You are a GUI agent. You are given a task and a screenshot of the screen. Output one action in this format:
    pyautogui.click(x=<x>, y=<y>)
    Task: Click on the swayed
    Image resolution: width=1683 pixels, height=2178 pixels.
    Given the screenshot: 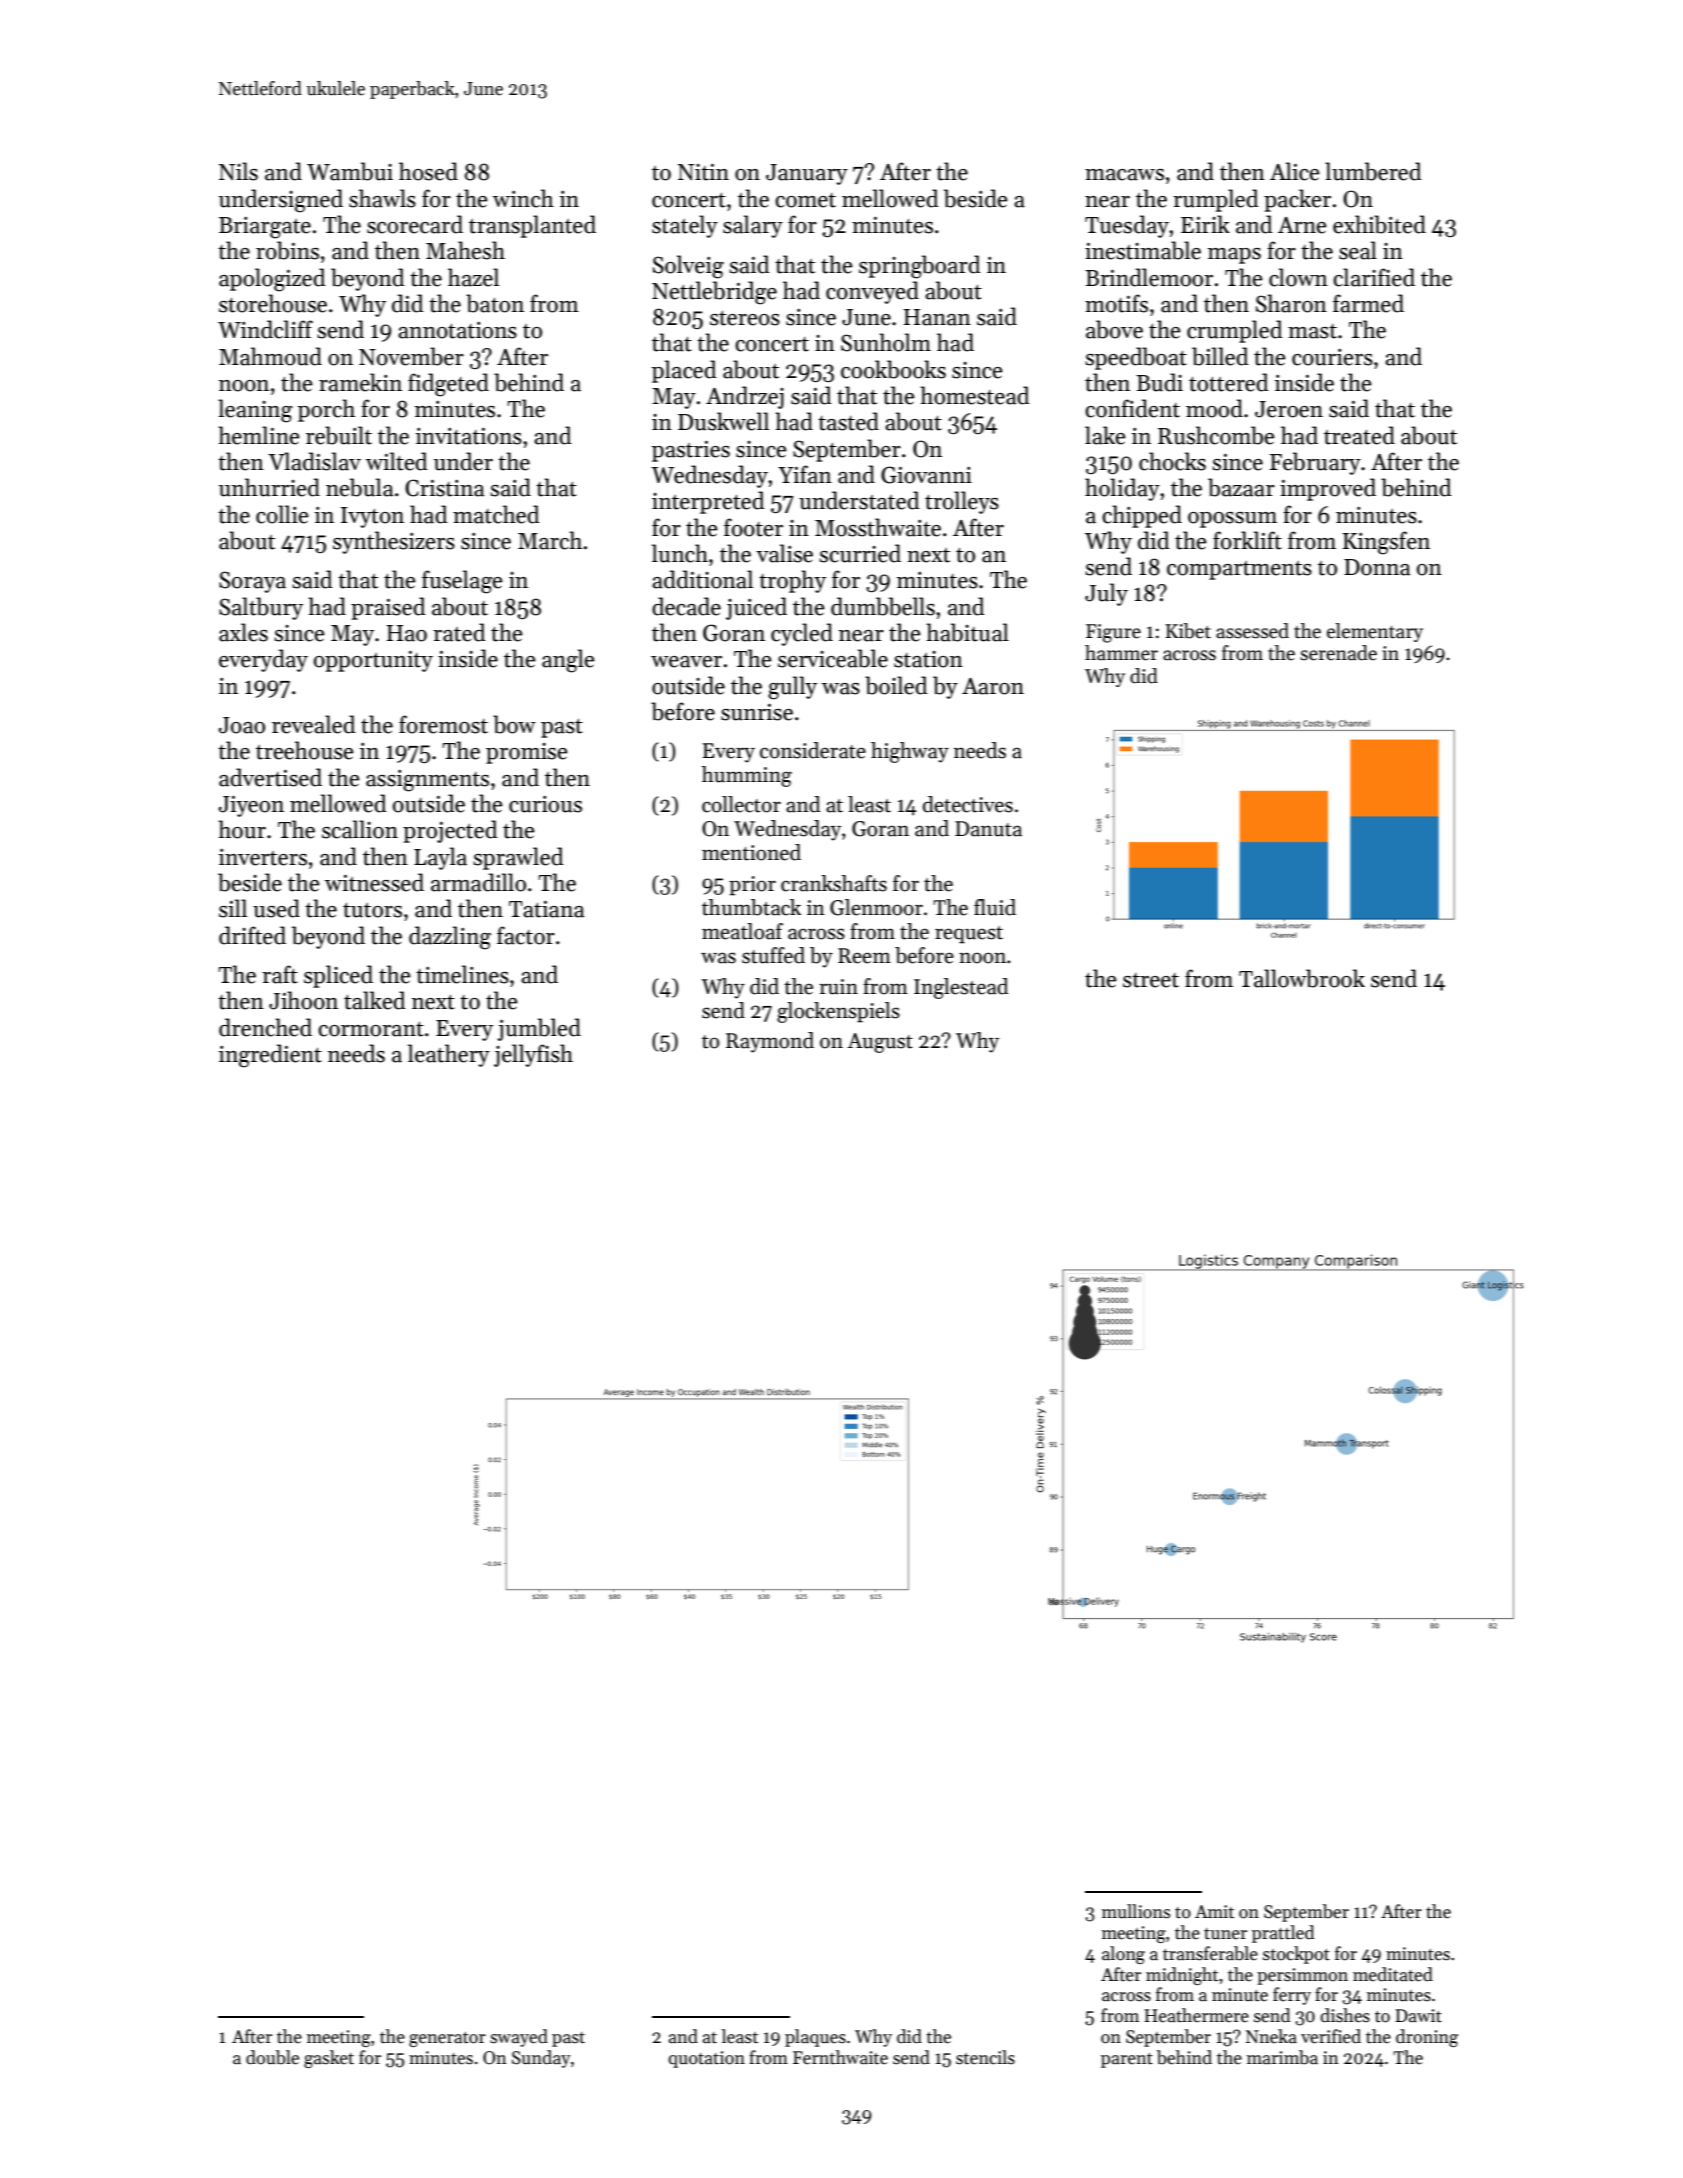 What is the action you would take?
    pyautogui.click(x=519, y=2038)
